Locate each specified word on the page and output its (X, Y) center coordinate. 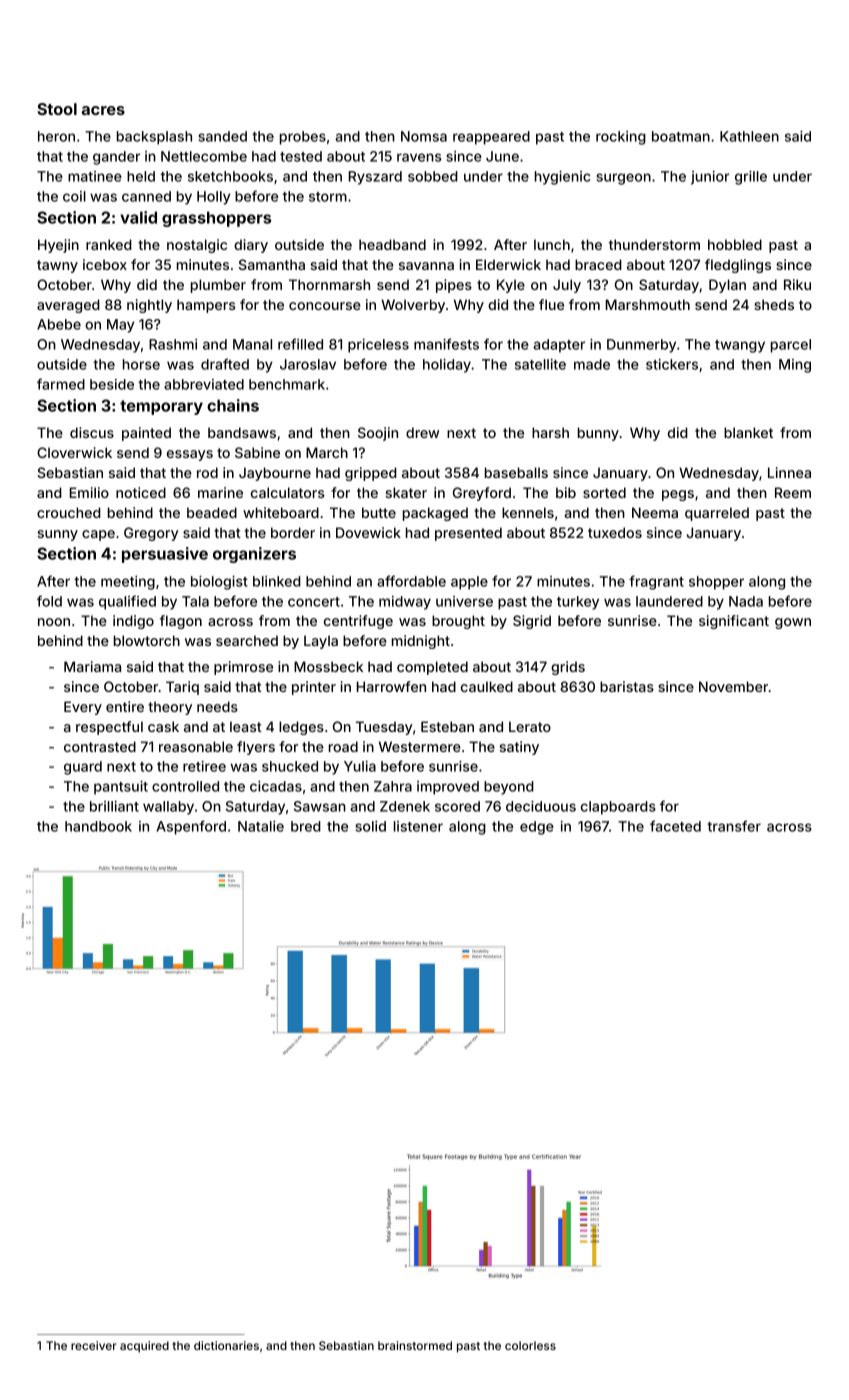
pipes (454, 286)
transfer (734, 826)
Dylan (727, 286)
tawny (57, 266)
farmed (61, 384)
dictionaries (226, 1345)
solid (370, 826)
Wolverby (413, 306)
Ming (795, 366)
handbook (98, 826)
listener (418, 826)
